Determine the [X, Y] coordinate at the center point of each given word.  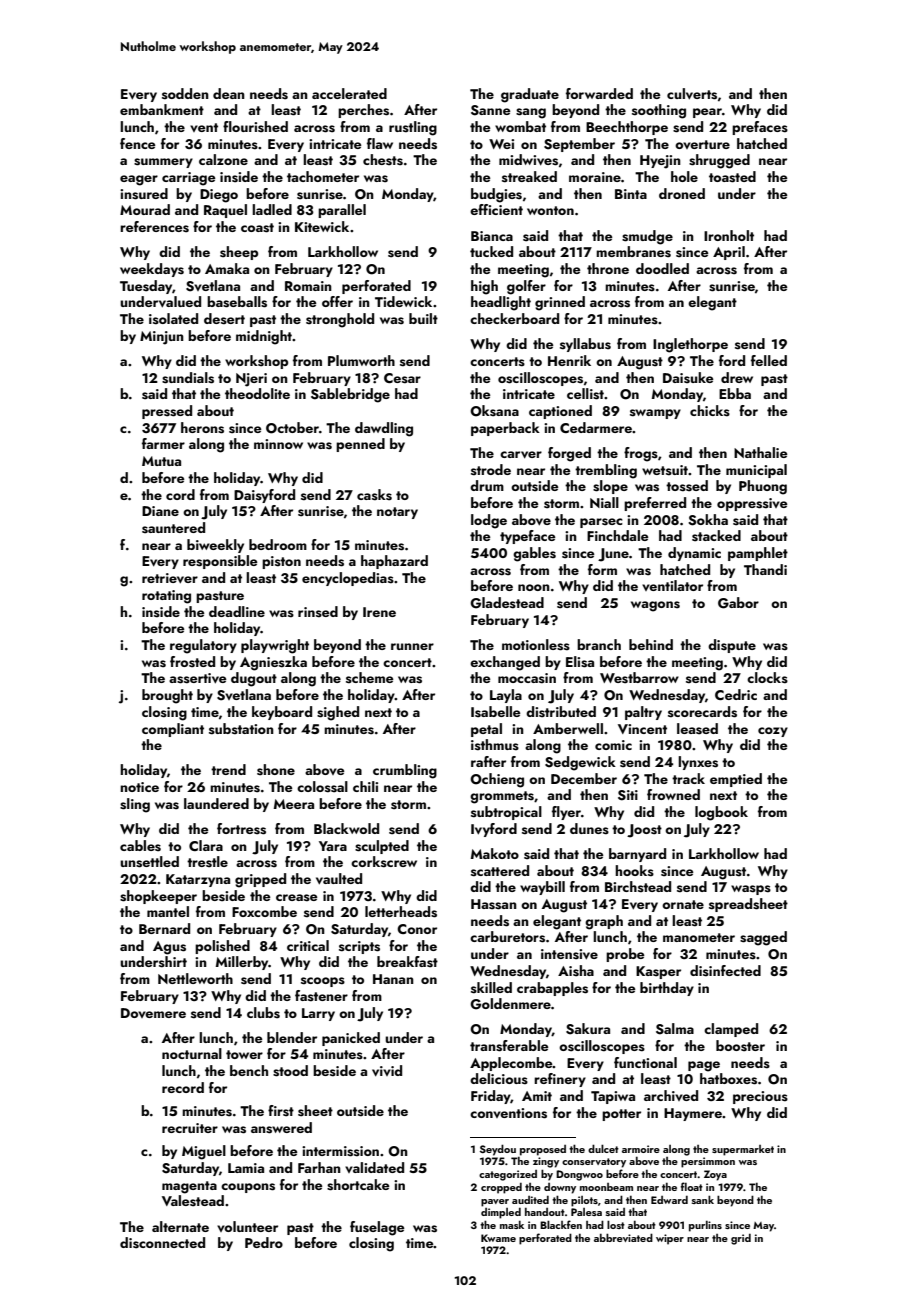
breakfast [407, 962]
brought [167, 696]
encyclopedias [348, 579]
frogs [641, 454]
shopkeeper [158, 897]
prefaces [760, 128]
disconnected [162, 1243]
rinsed [318, 612]
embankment [162, 109]
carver [521, 455]
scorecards [702, 712]
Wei [501, 144]
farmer [163, 443]
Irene [379, 612]
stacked [716, 536]
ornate [683, 904]
